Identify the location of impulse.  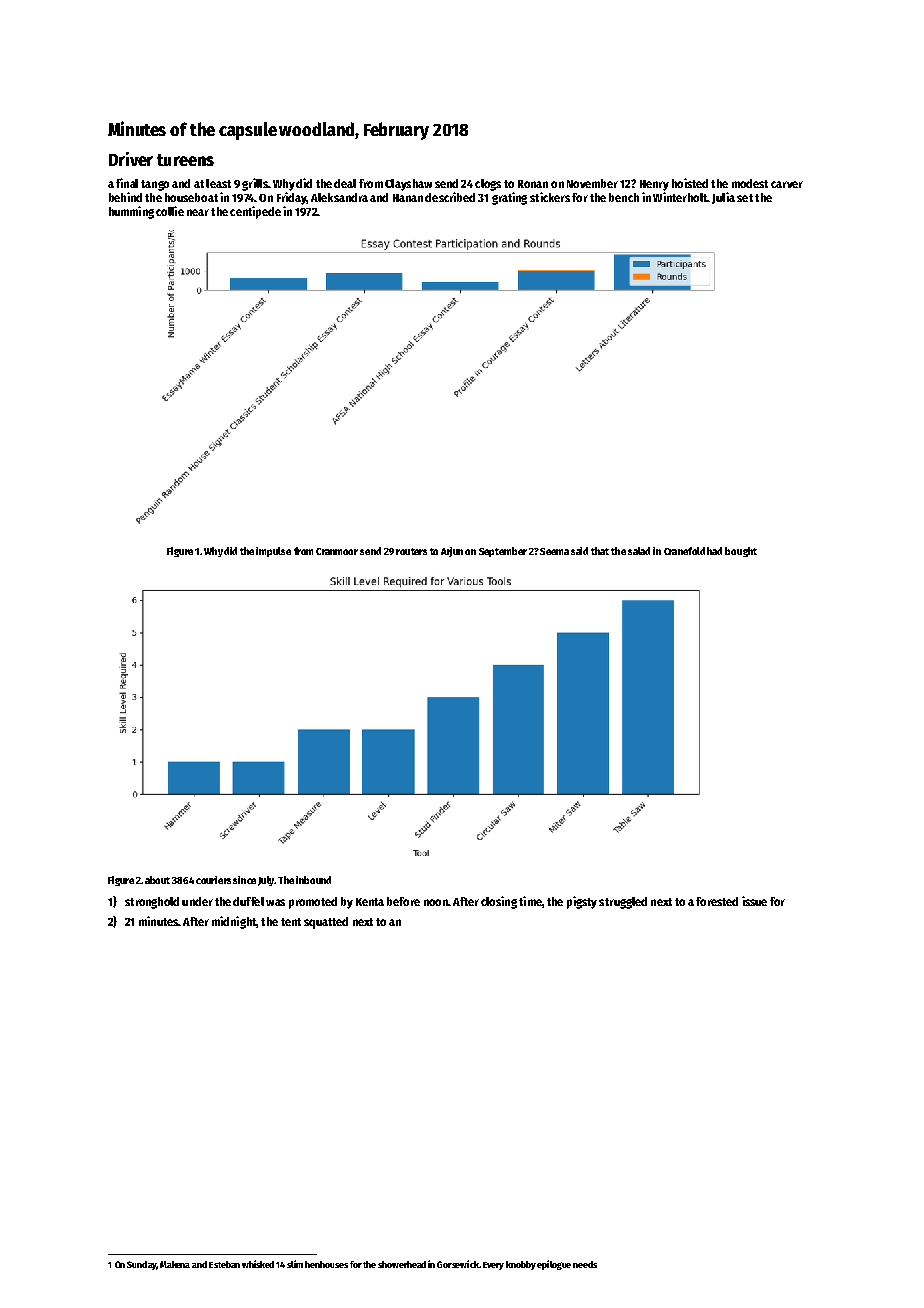
(274, 552).
